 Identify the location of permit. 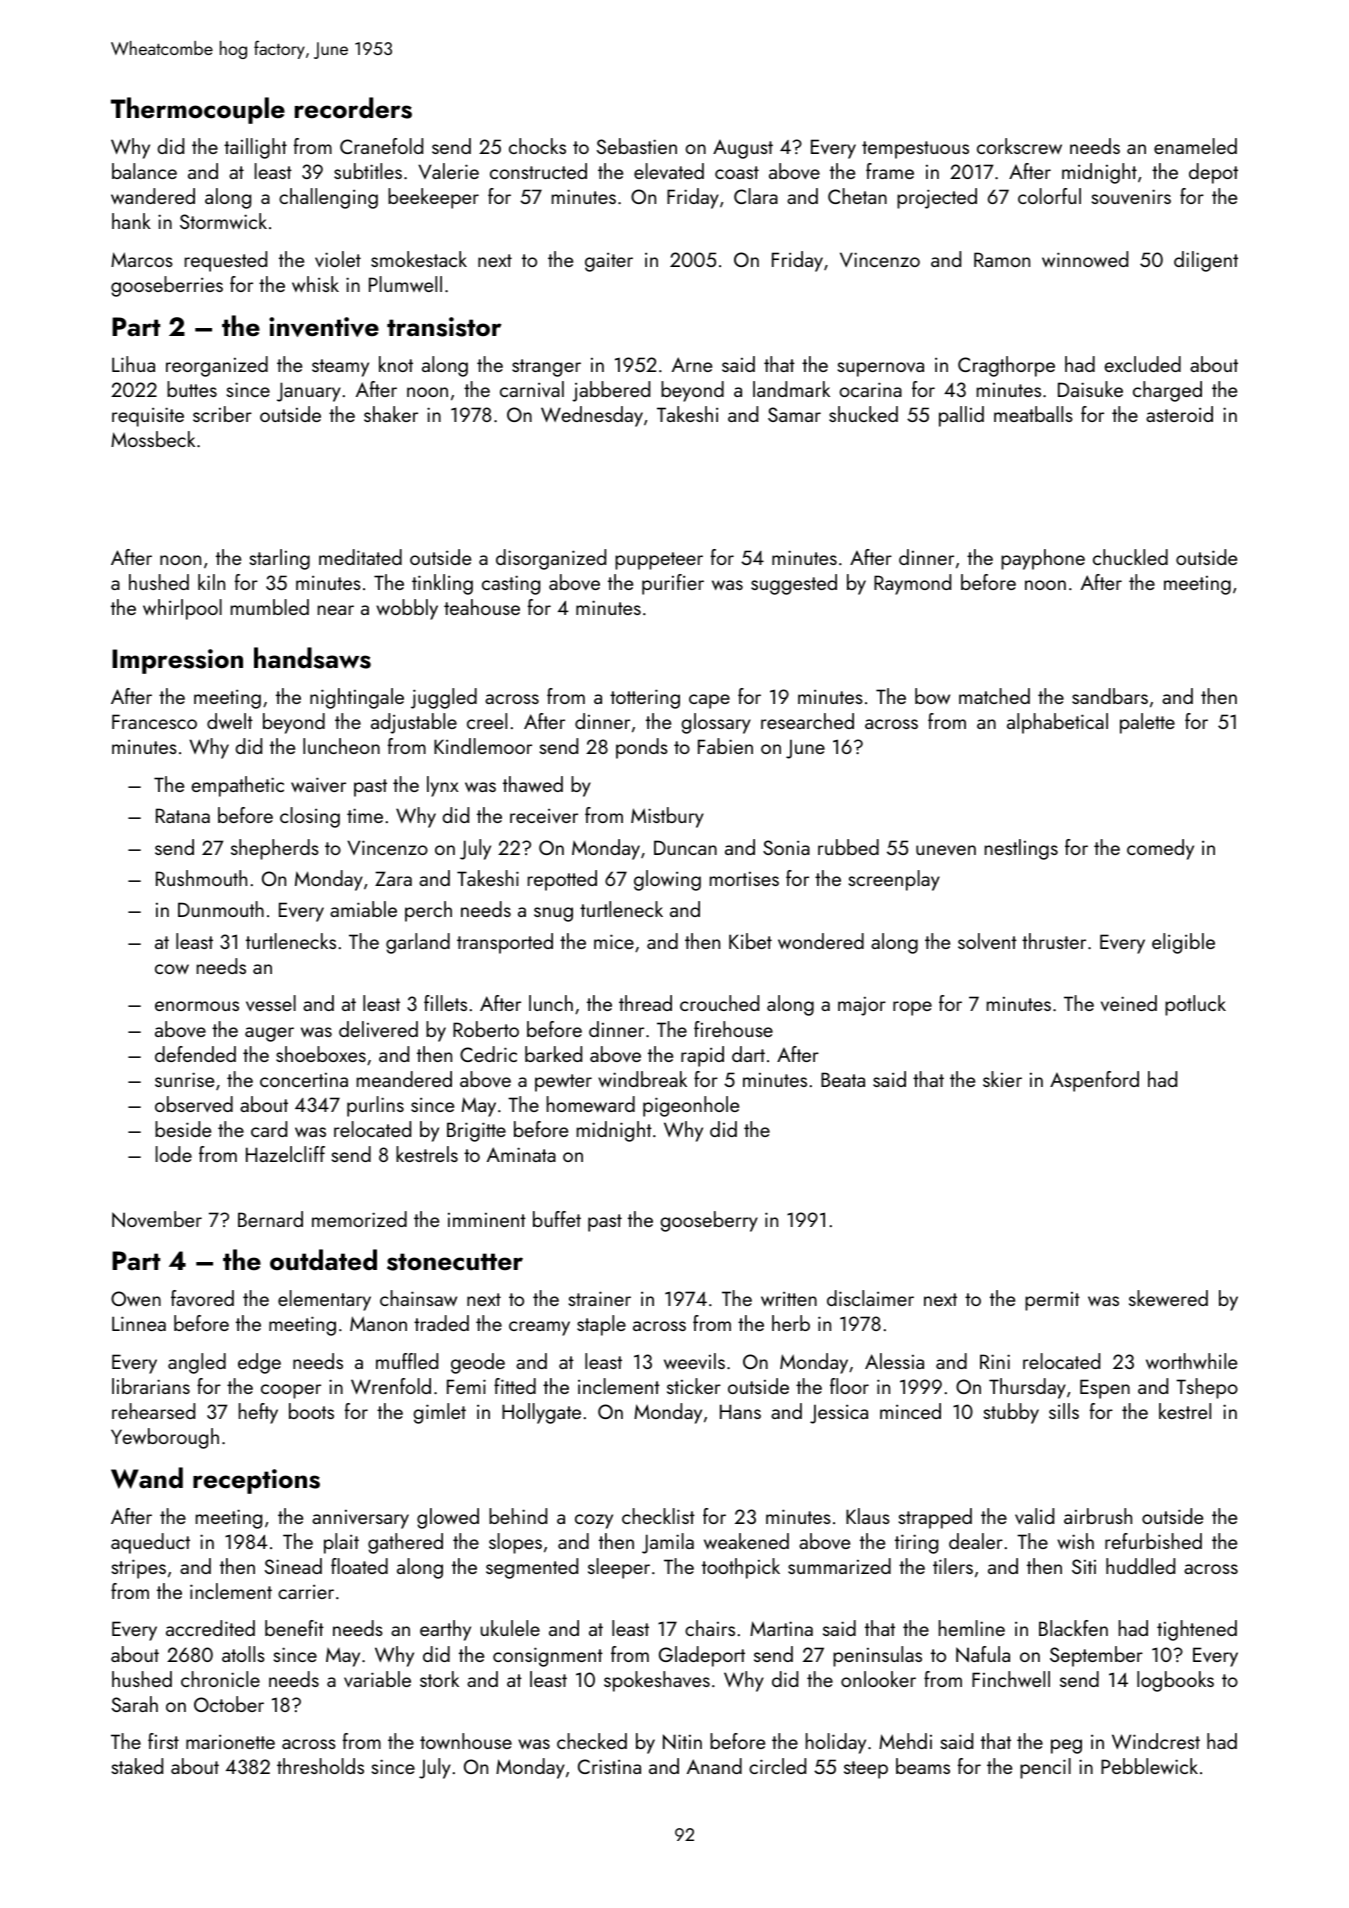
(1052, 1301).
